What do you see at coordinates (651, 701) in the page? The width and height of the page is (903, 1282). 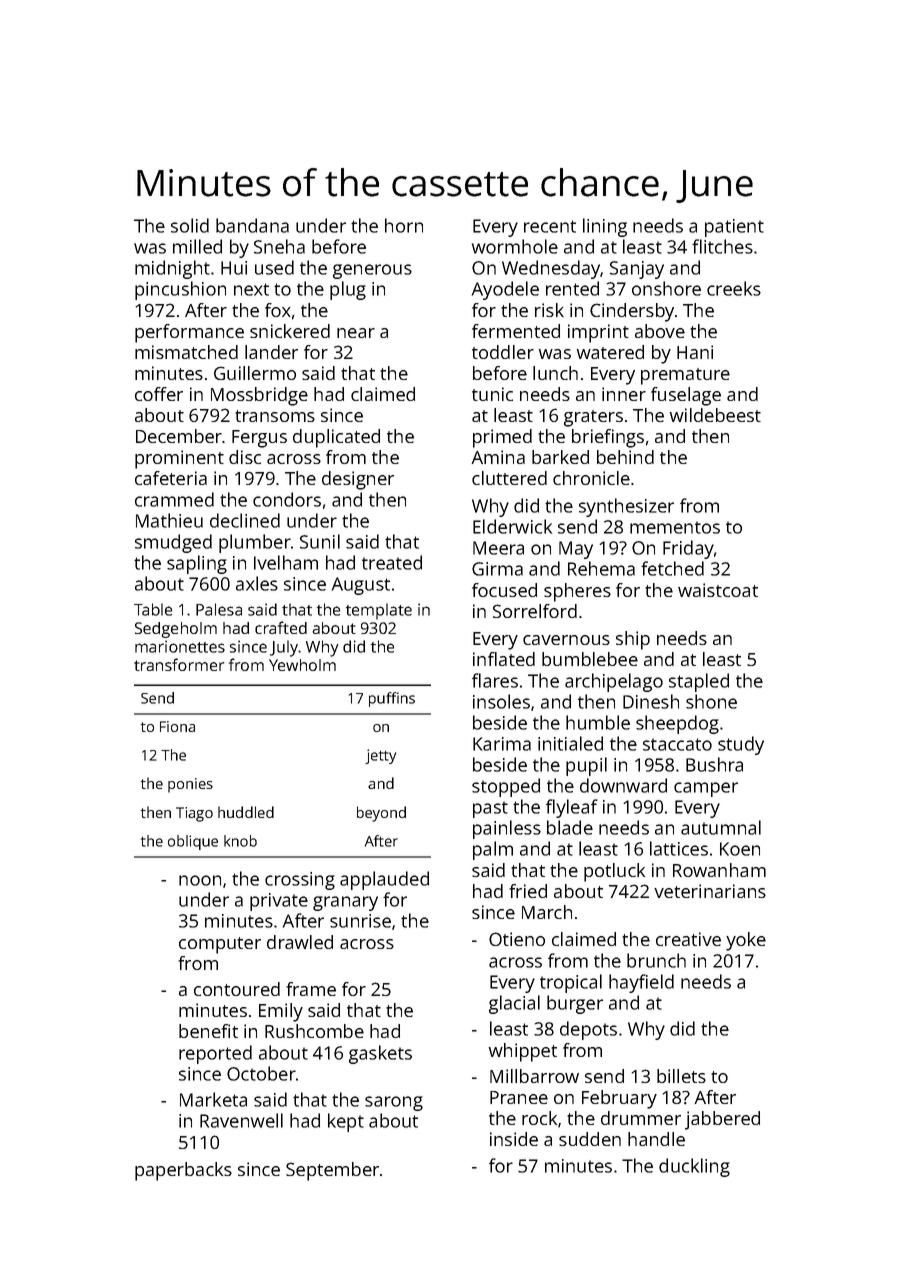 I see `Dinesh` at bounding box center [651, 701].
